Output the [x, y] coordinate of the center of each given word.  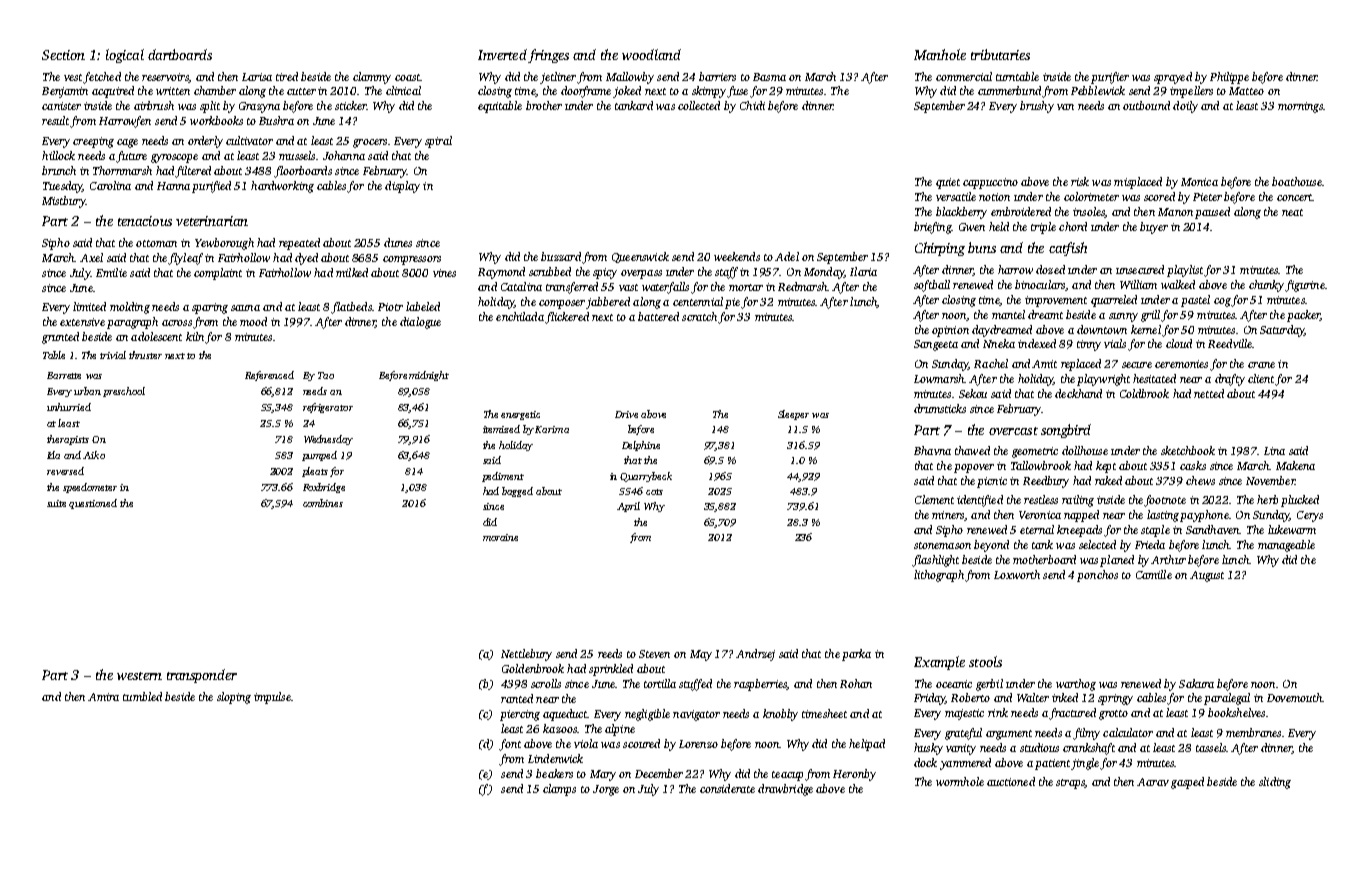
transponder [202, 676]
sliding [1275, 783]
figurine [1305, 286]
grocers [370, 143]
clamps [559, 790]
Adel [787, 256]
